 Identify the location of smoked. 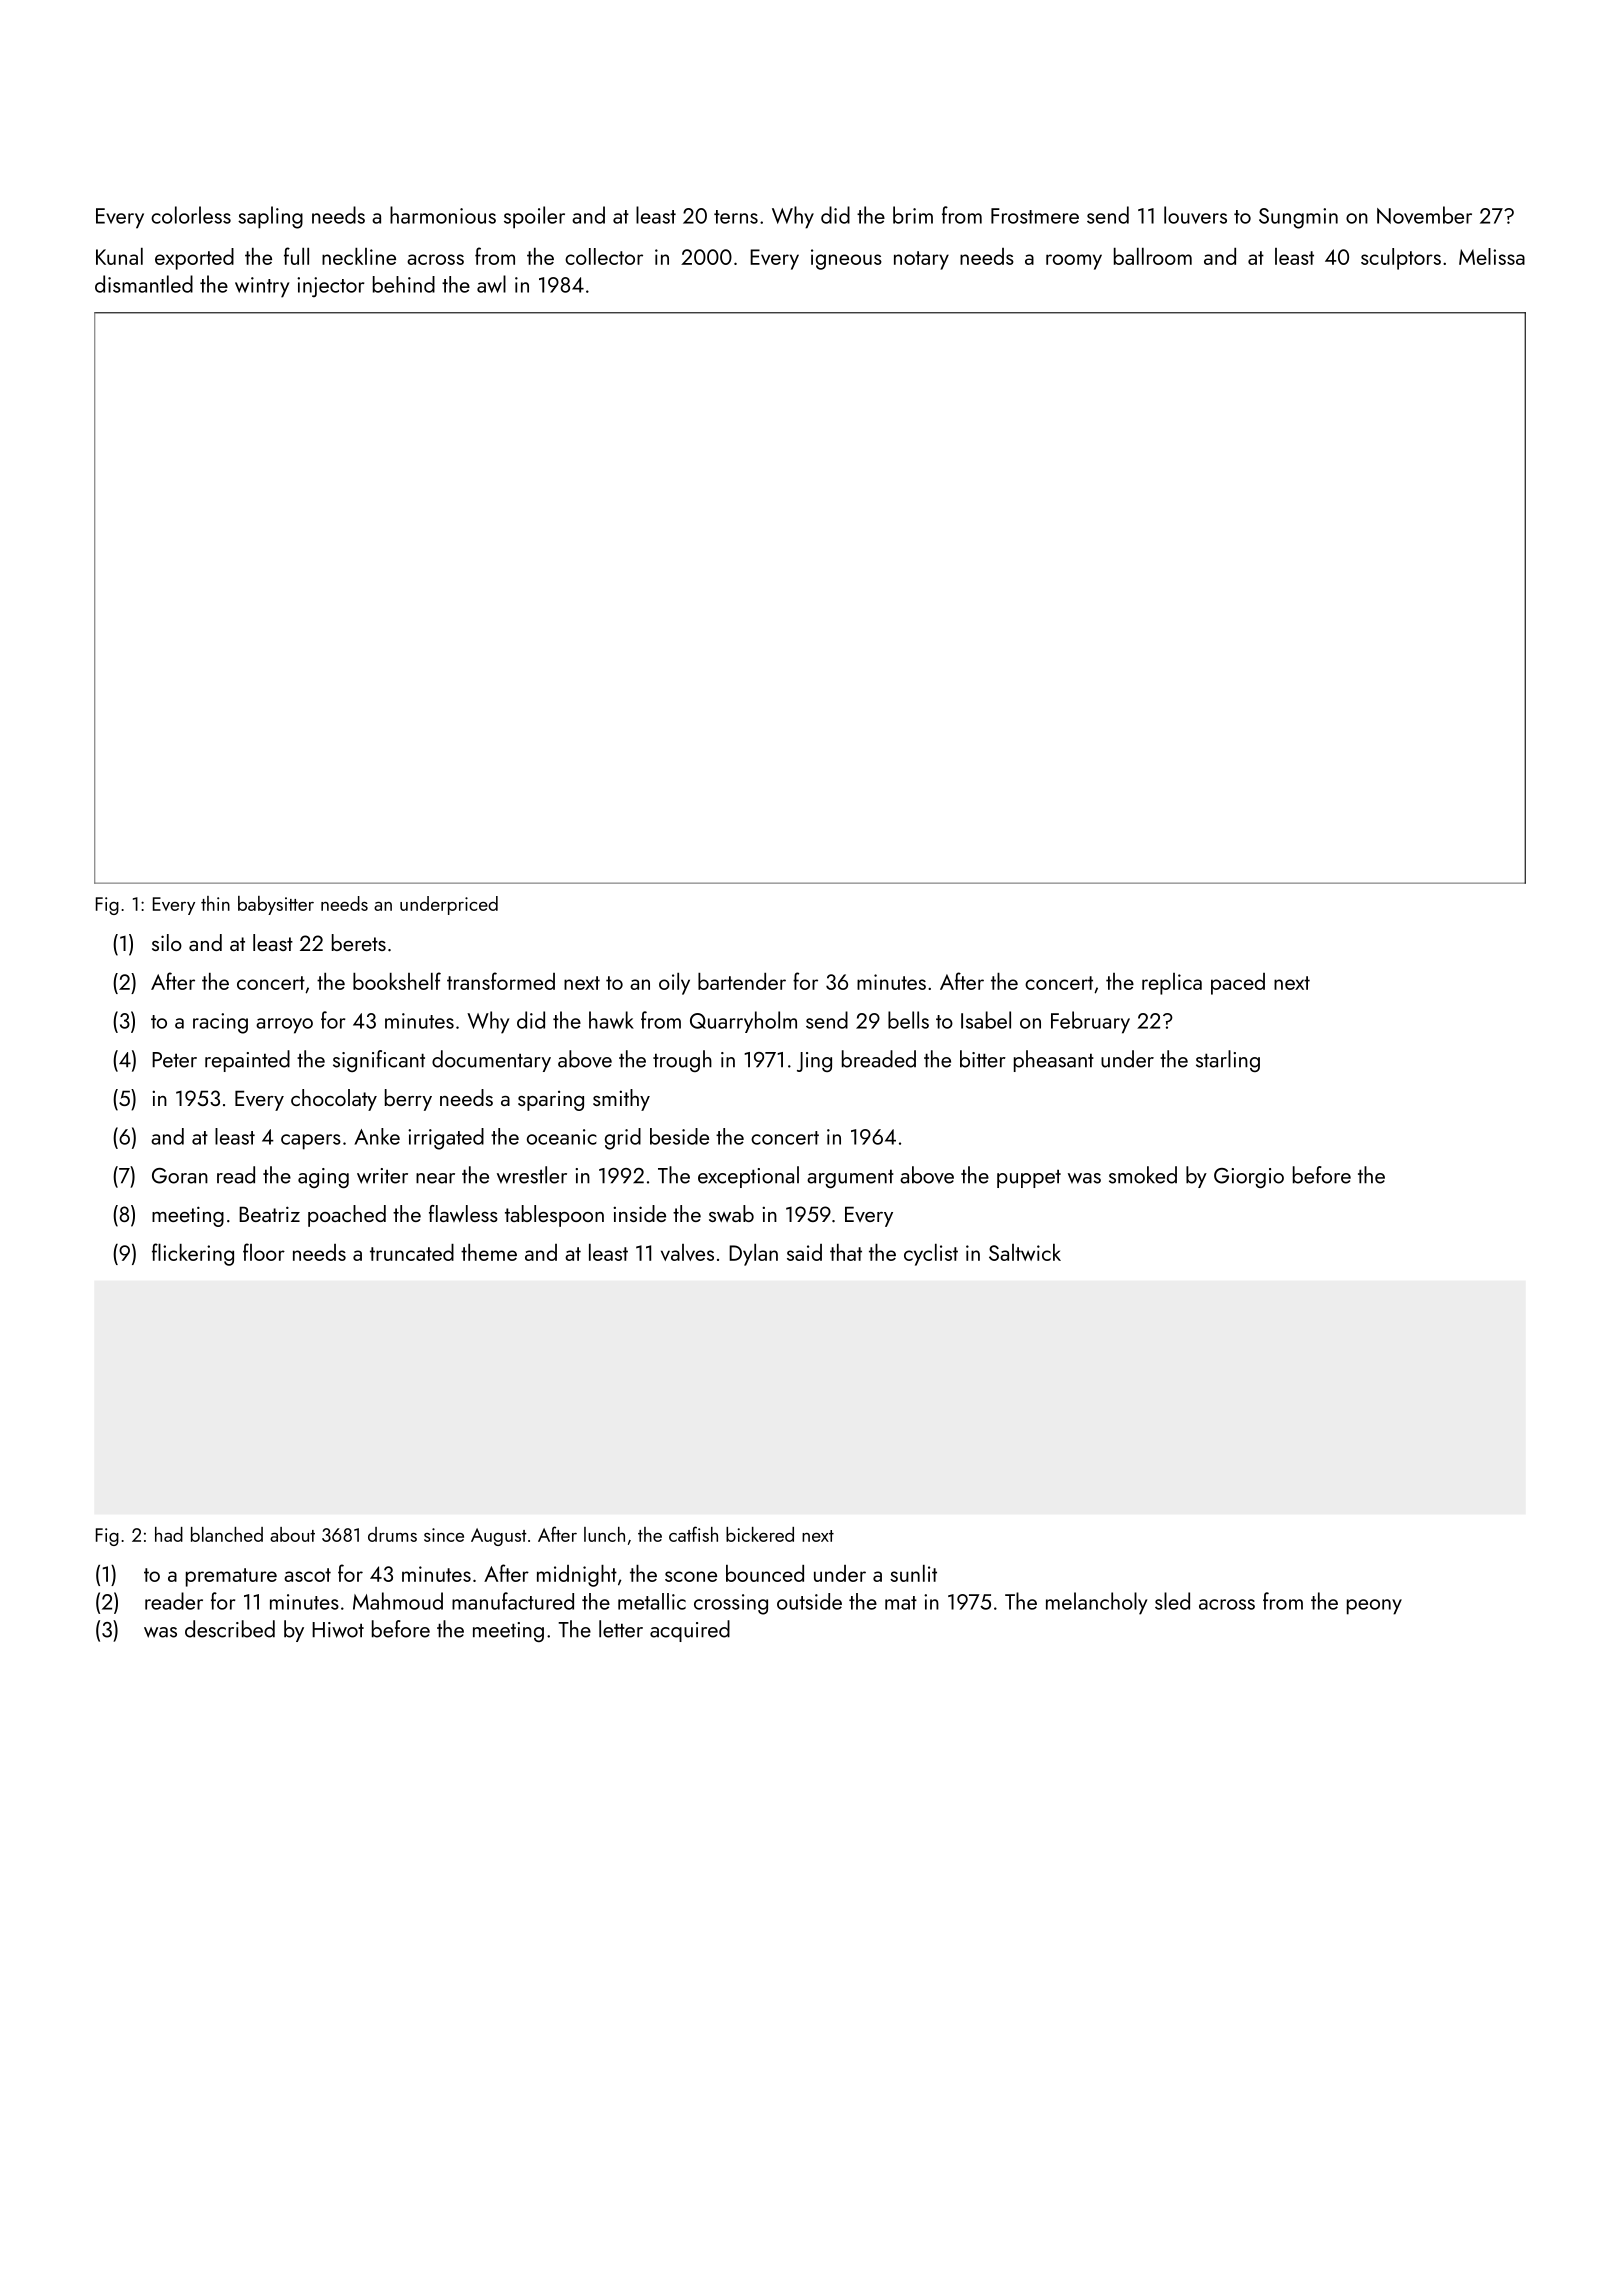
(1143, 1175).
